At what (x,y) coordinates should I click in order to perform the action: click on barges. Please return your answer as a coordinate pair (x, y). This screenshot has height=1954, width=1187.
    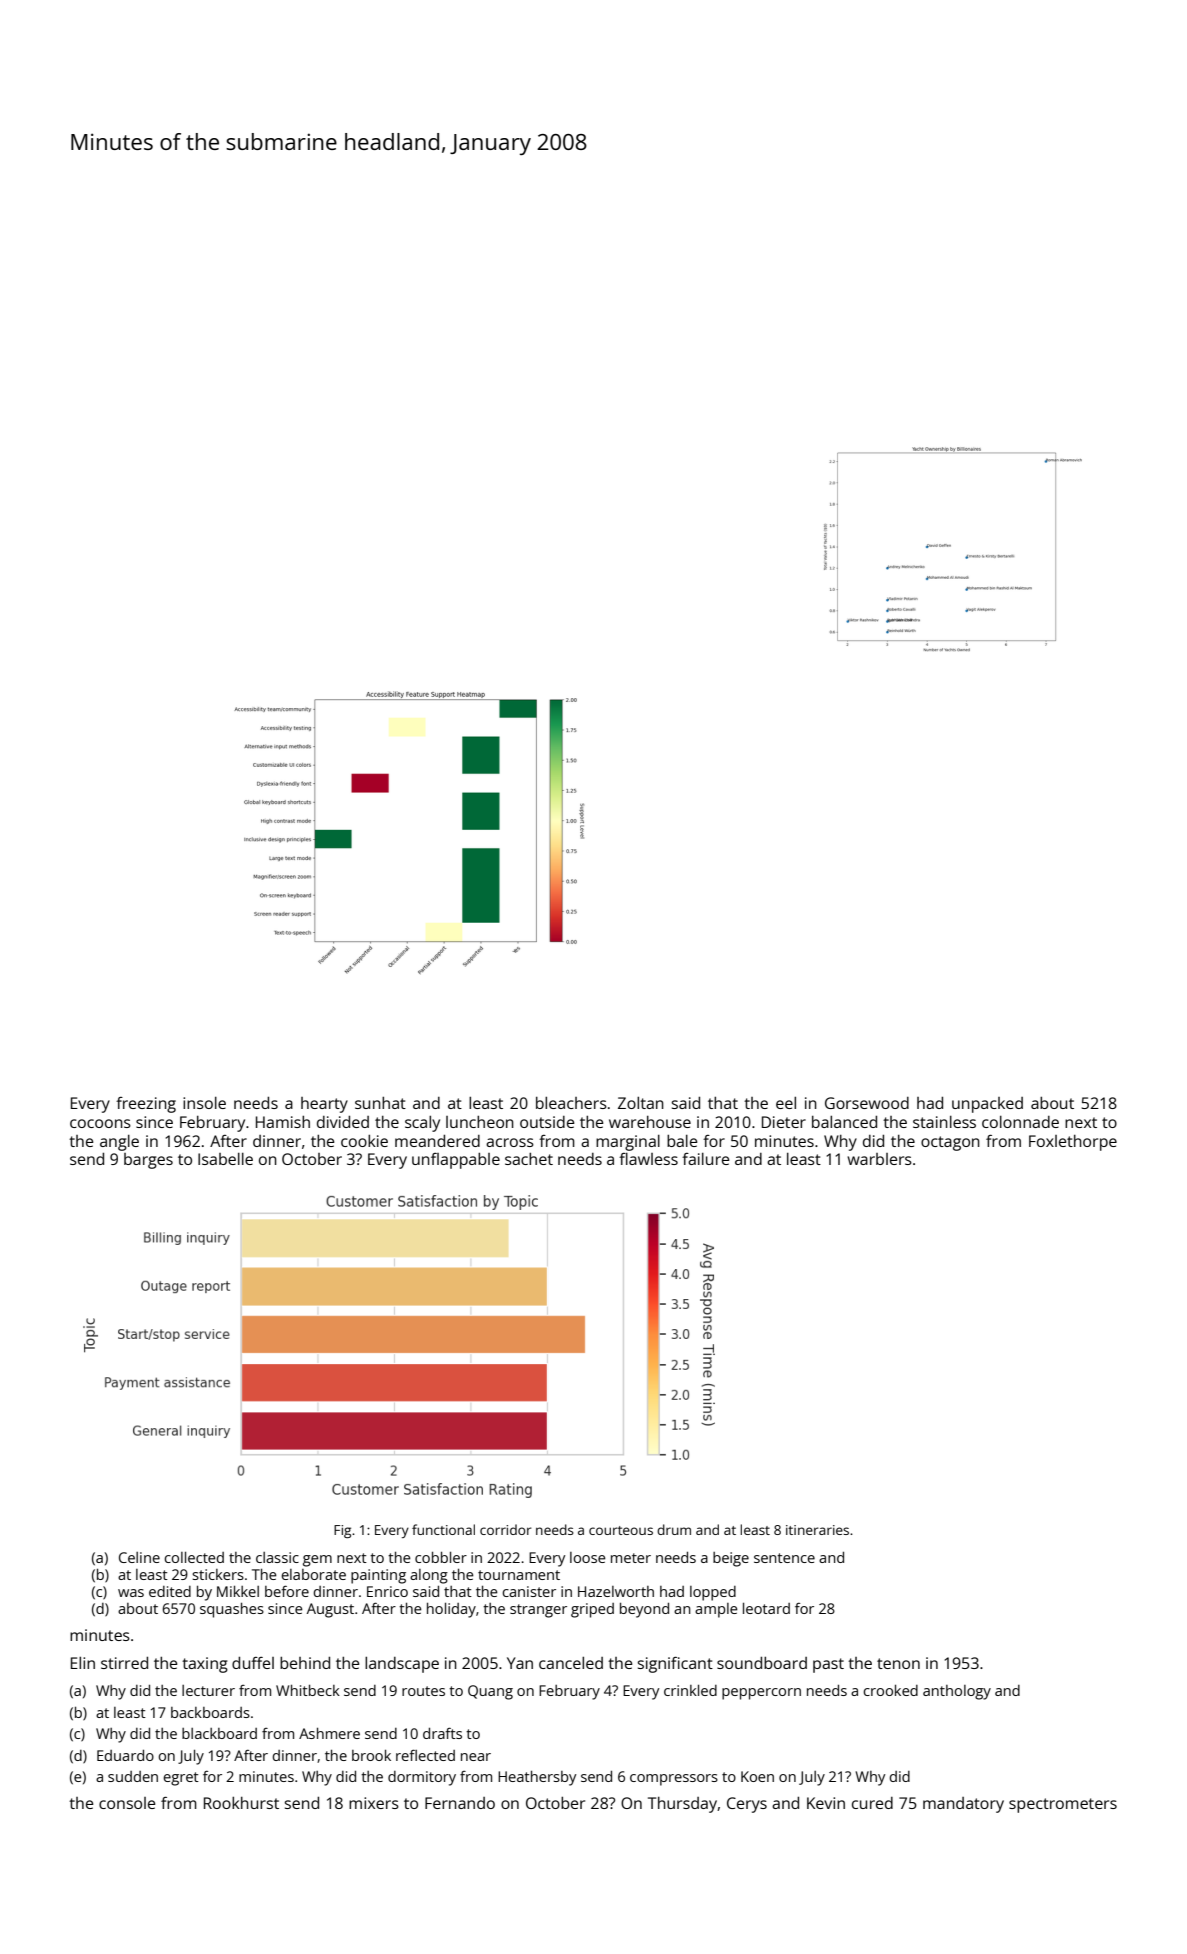
    Looking at the image, I should click on (148, 1161).
